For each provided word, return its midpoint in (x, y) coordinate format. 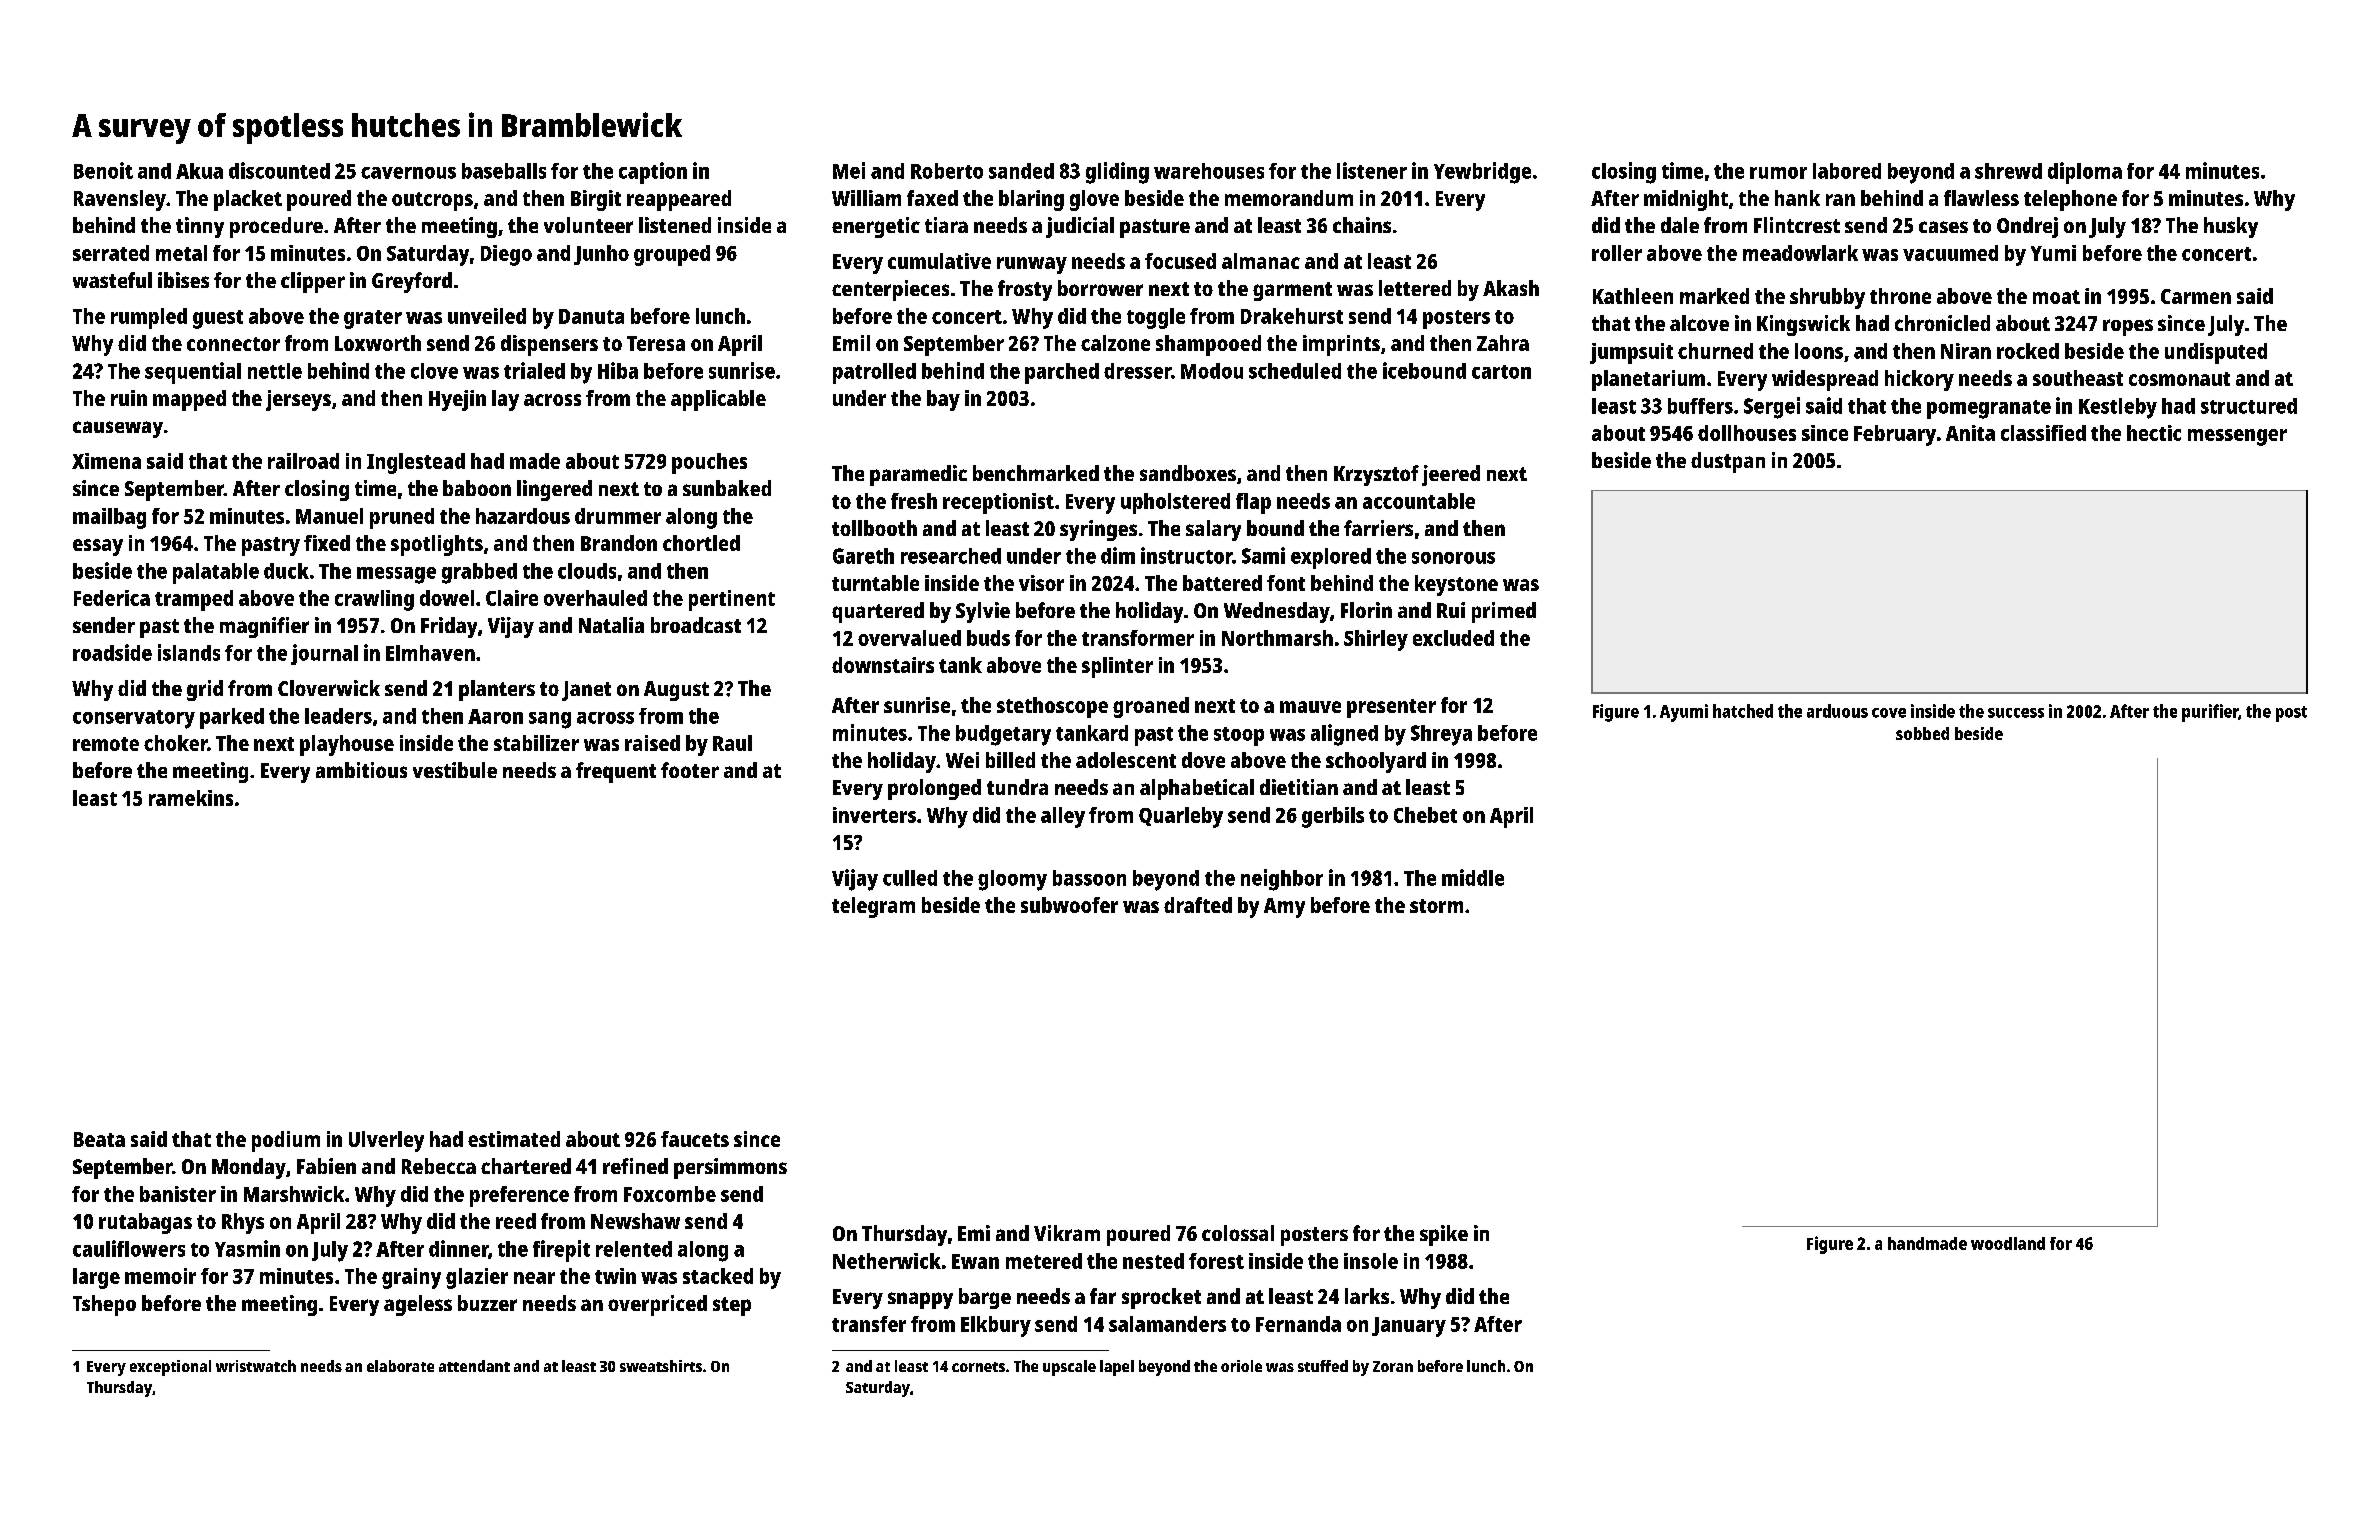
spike (1444, 1235)
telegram (873, 907)
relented (634, 1249)
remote (106, 744)
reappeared (679, 200)
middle (1473, 877)
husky (2231, 227)
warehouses (1209, 171)
